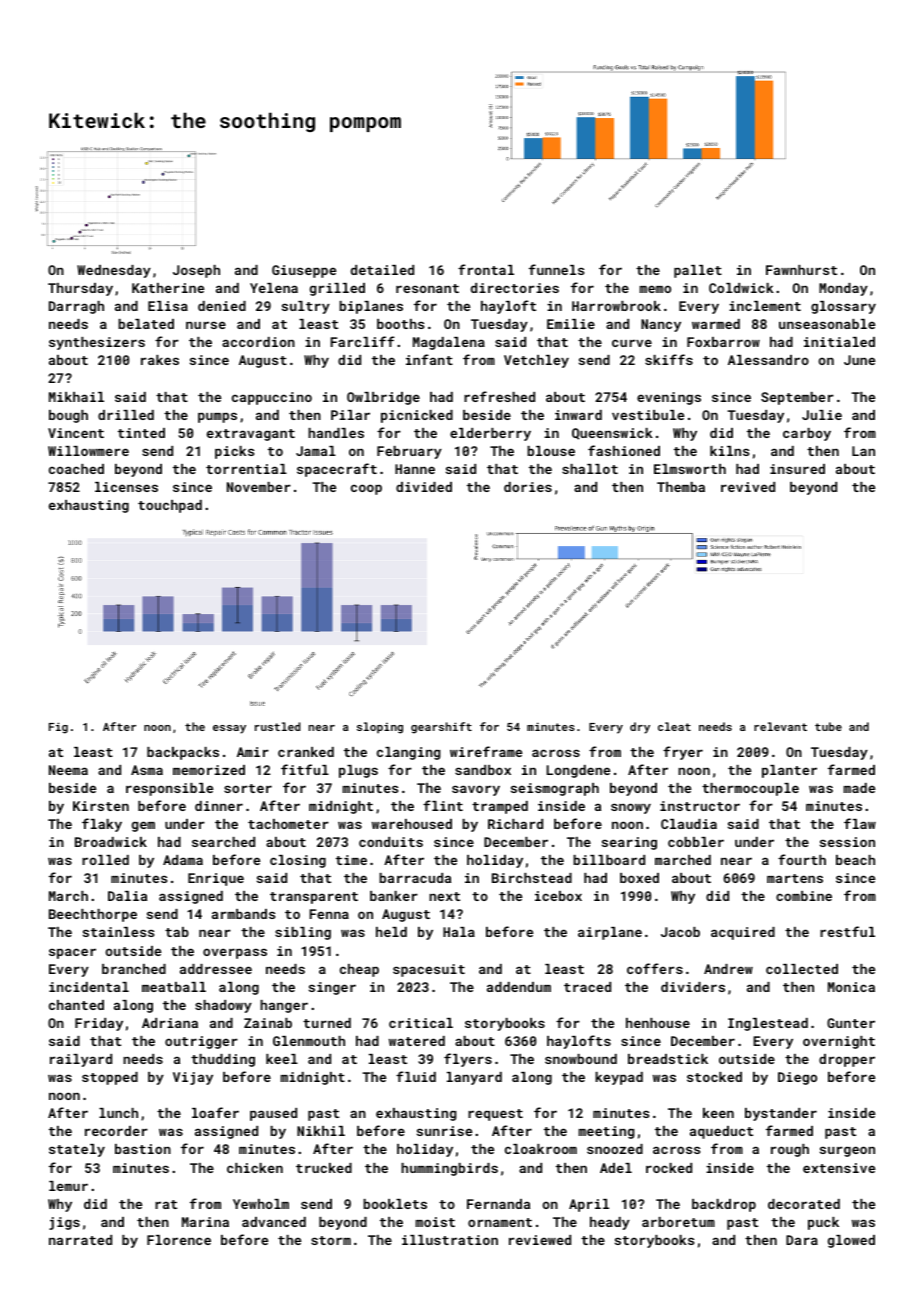 This screenshot has height=1308, width=924. What do you see at coordinates (669, 398) in the screenshot?
I see `evenings` at bounding box center [669, 398].
